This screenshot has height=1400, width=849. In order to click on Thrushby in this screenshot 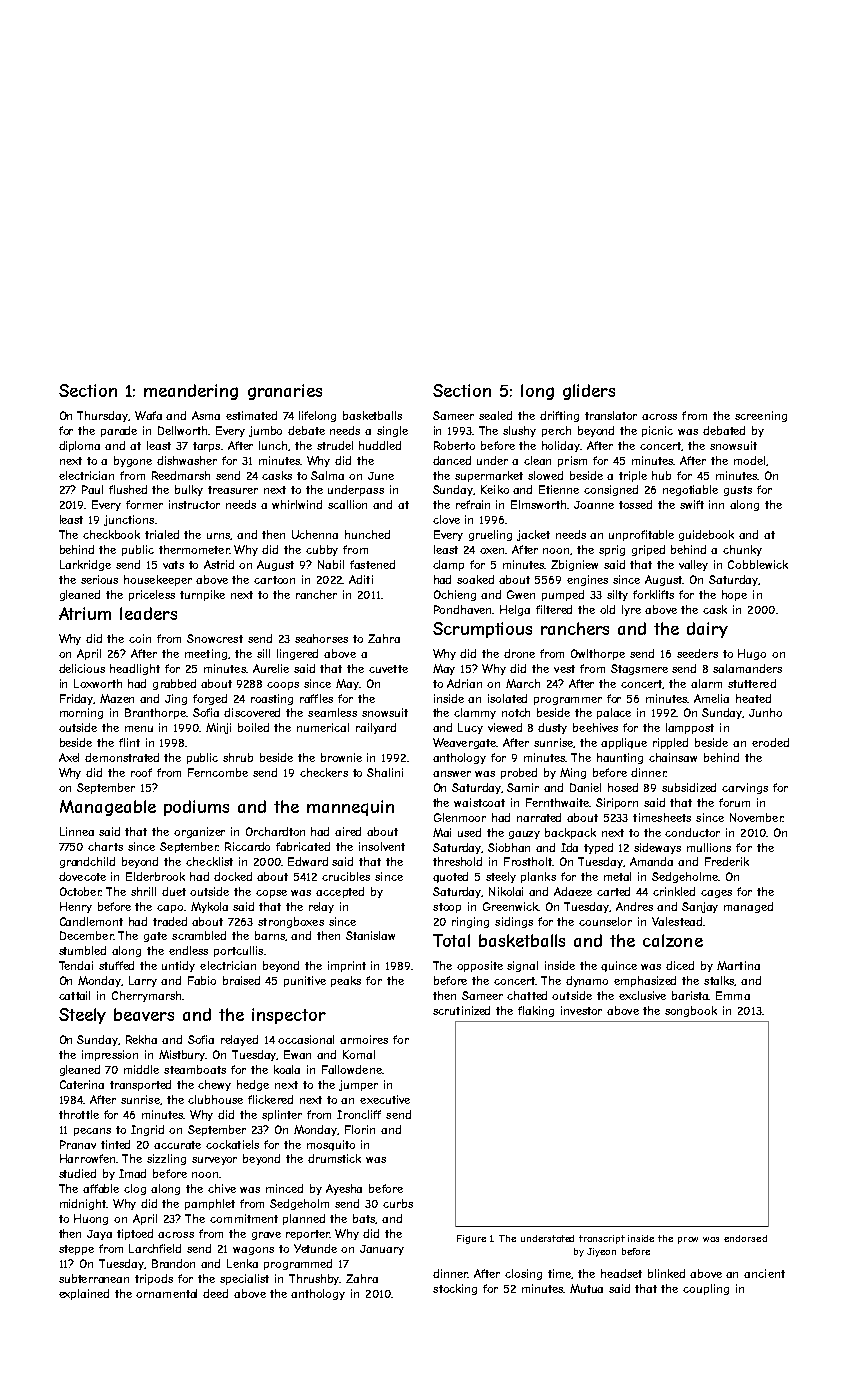, I will do `click(314, 1279)`.
